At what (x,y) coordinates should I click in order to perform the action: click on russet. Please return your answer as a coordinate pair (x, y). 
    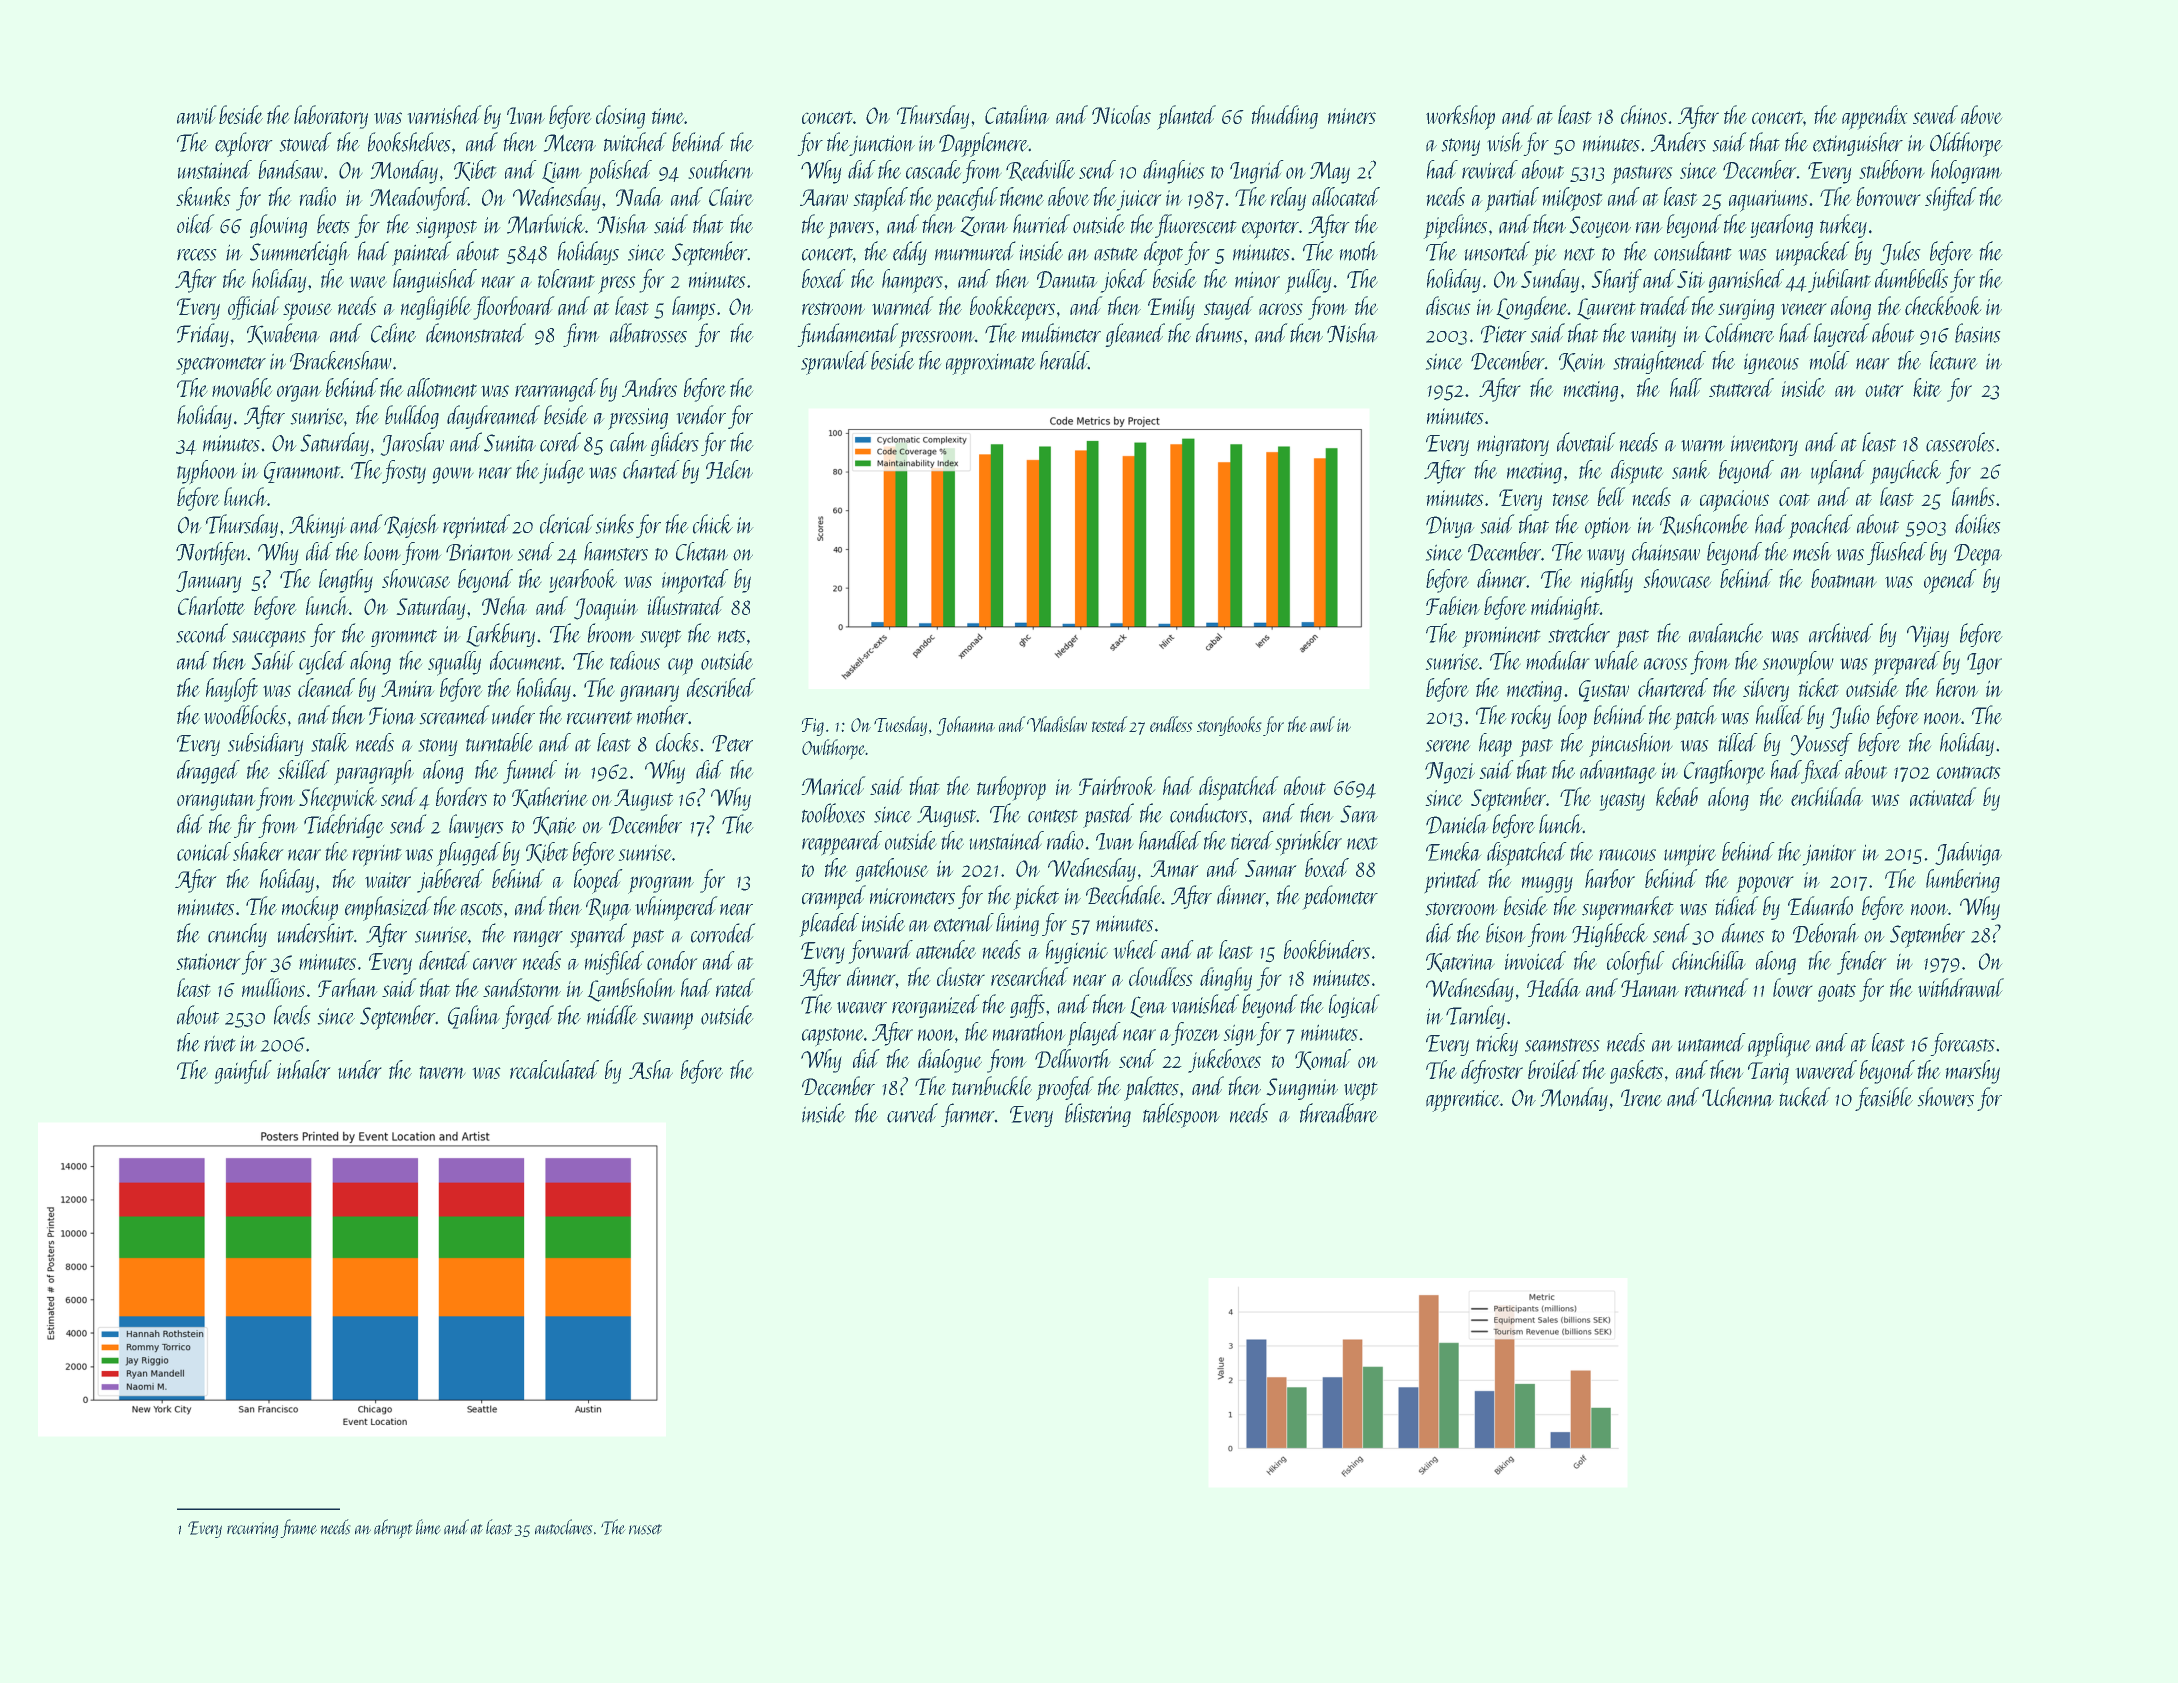
    Looking at the image, I should click on (645, 1529).
